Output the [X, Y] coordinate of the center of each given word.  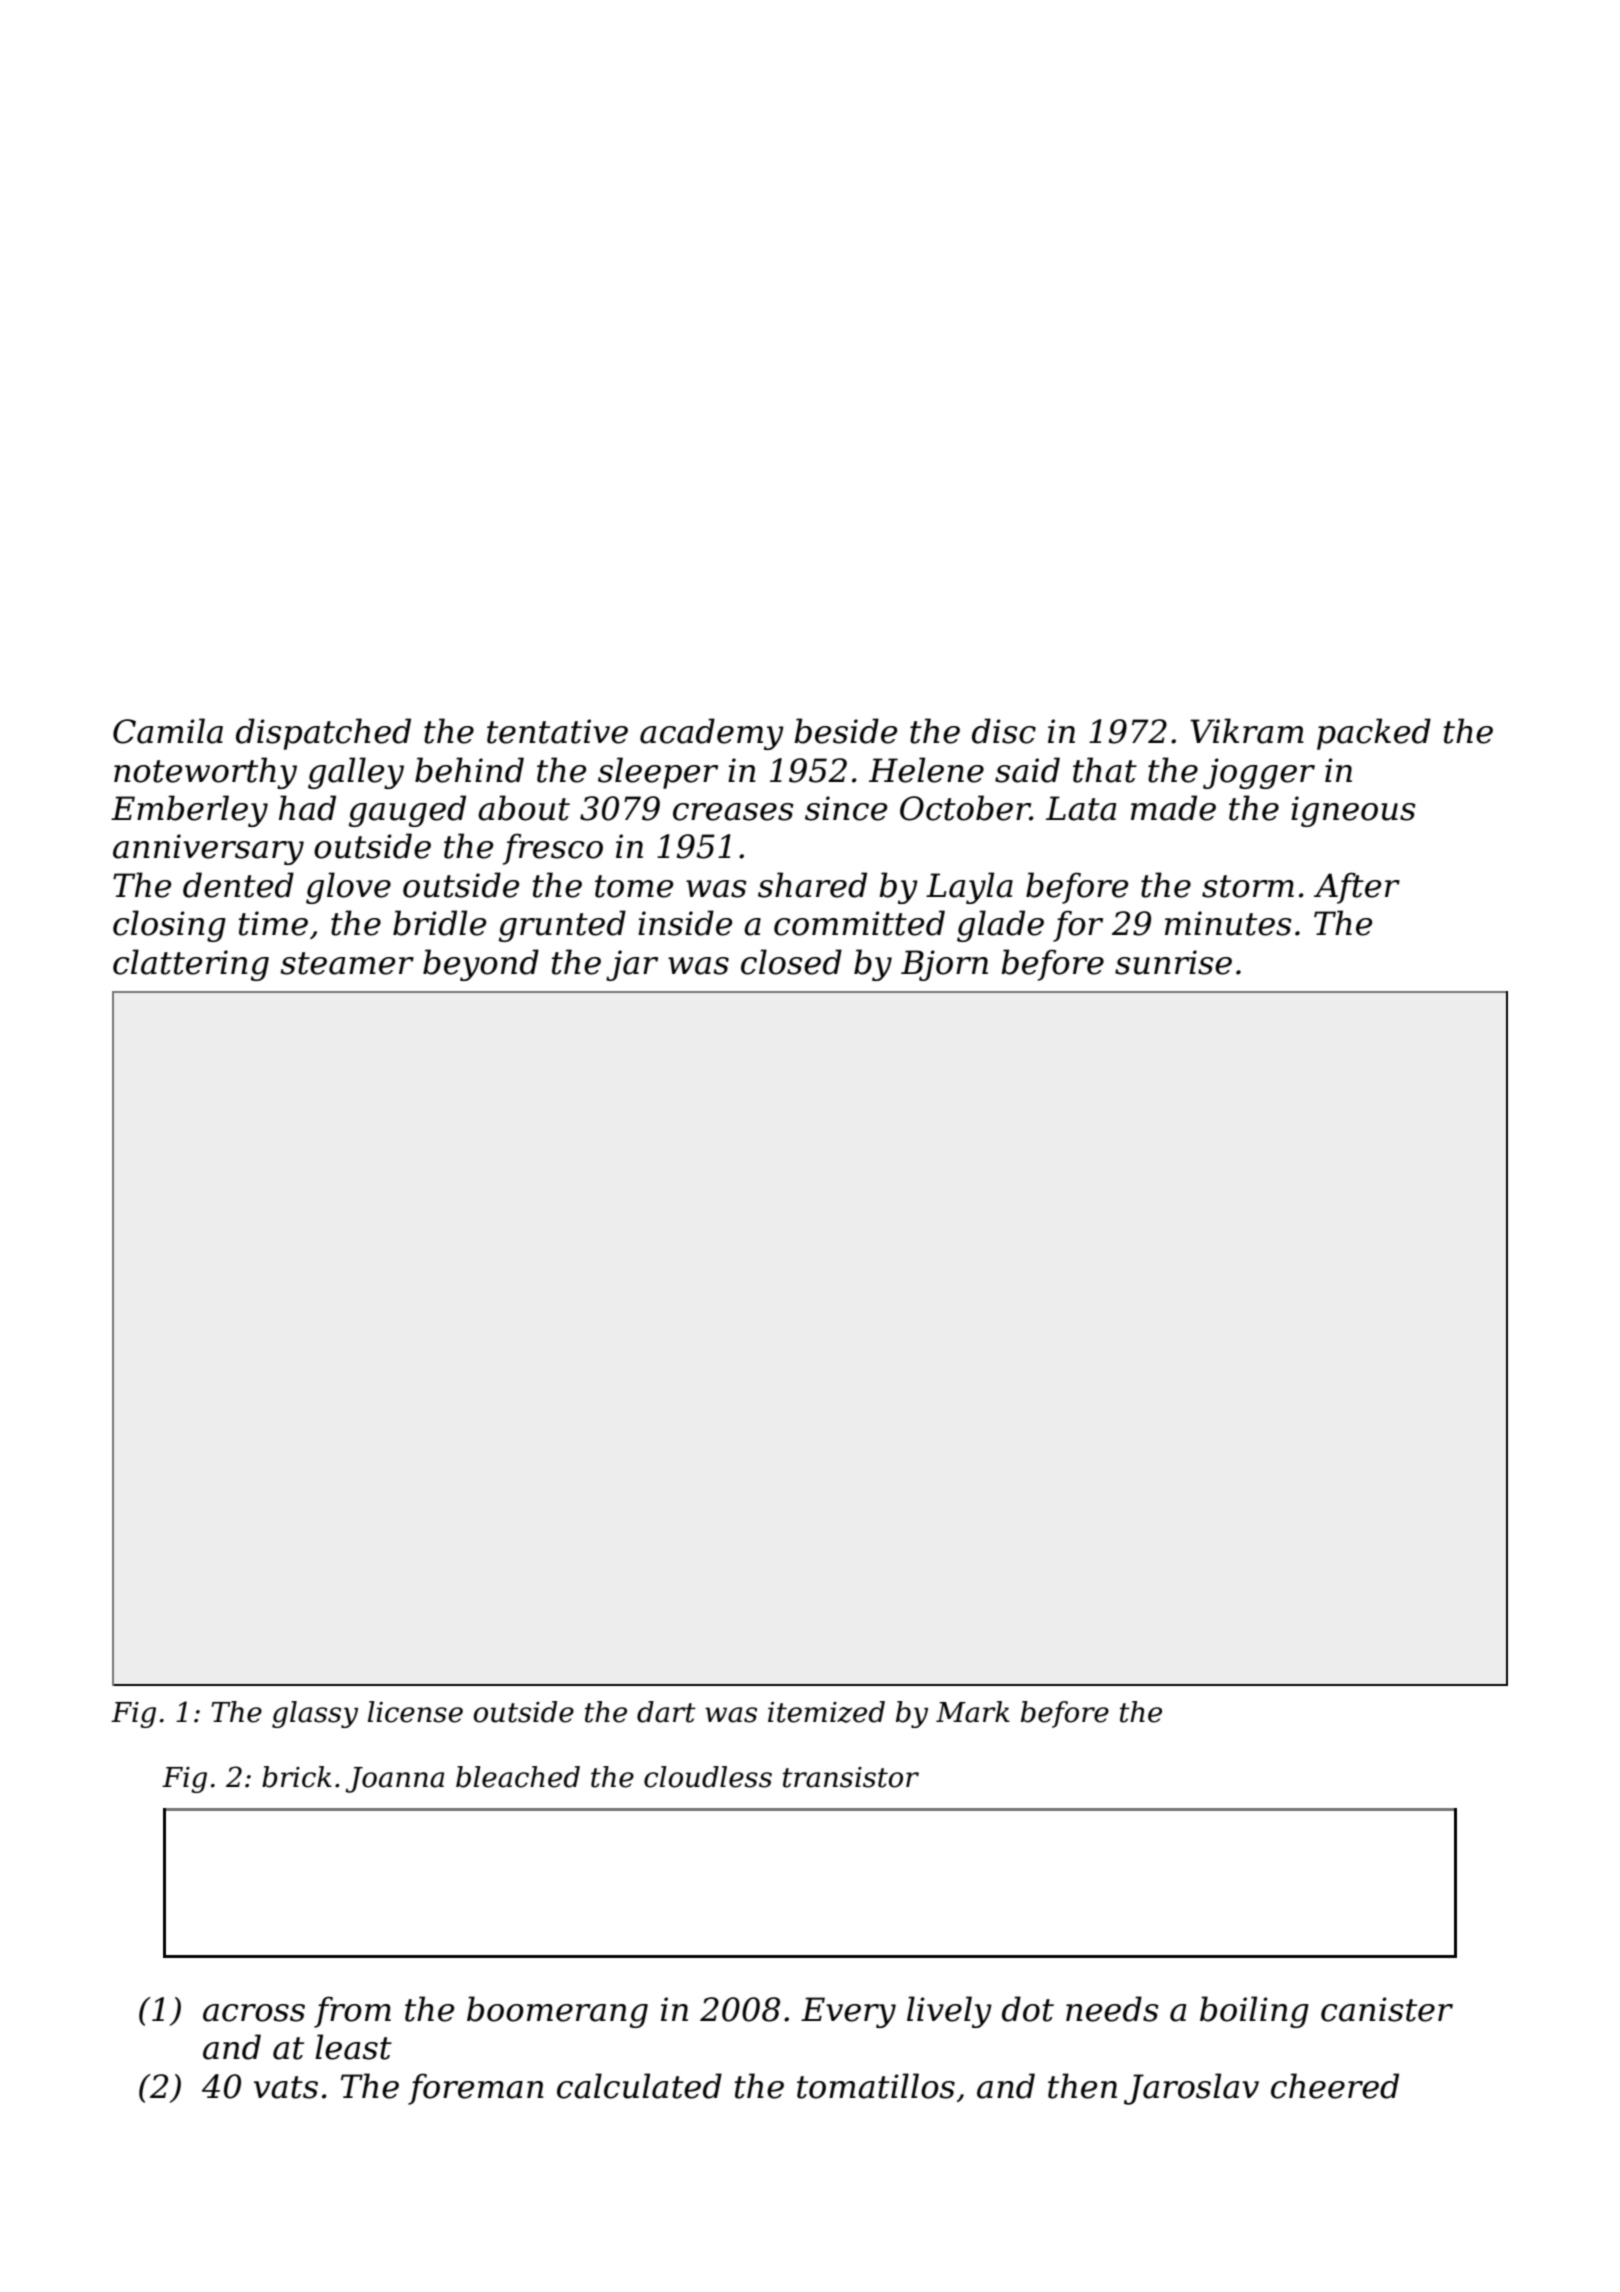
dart [666, 1712]
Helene [926, 770]
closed [791, 962]
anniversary [208, 849]
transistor [851, 1777]
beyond [481, 965]
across [254, 2013]
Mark [973, 1712]
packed [1374, 734]
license [415, 1712]
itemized [826, 1712]
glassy [315, 1714]
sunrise [1173, 962]
